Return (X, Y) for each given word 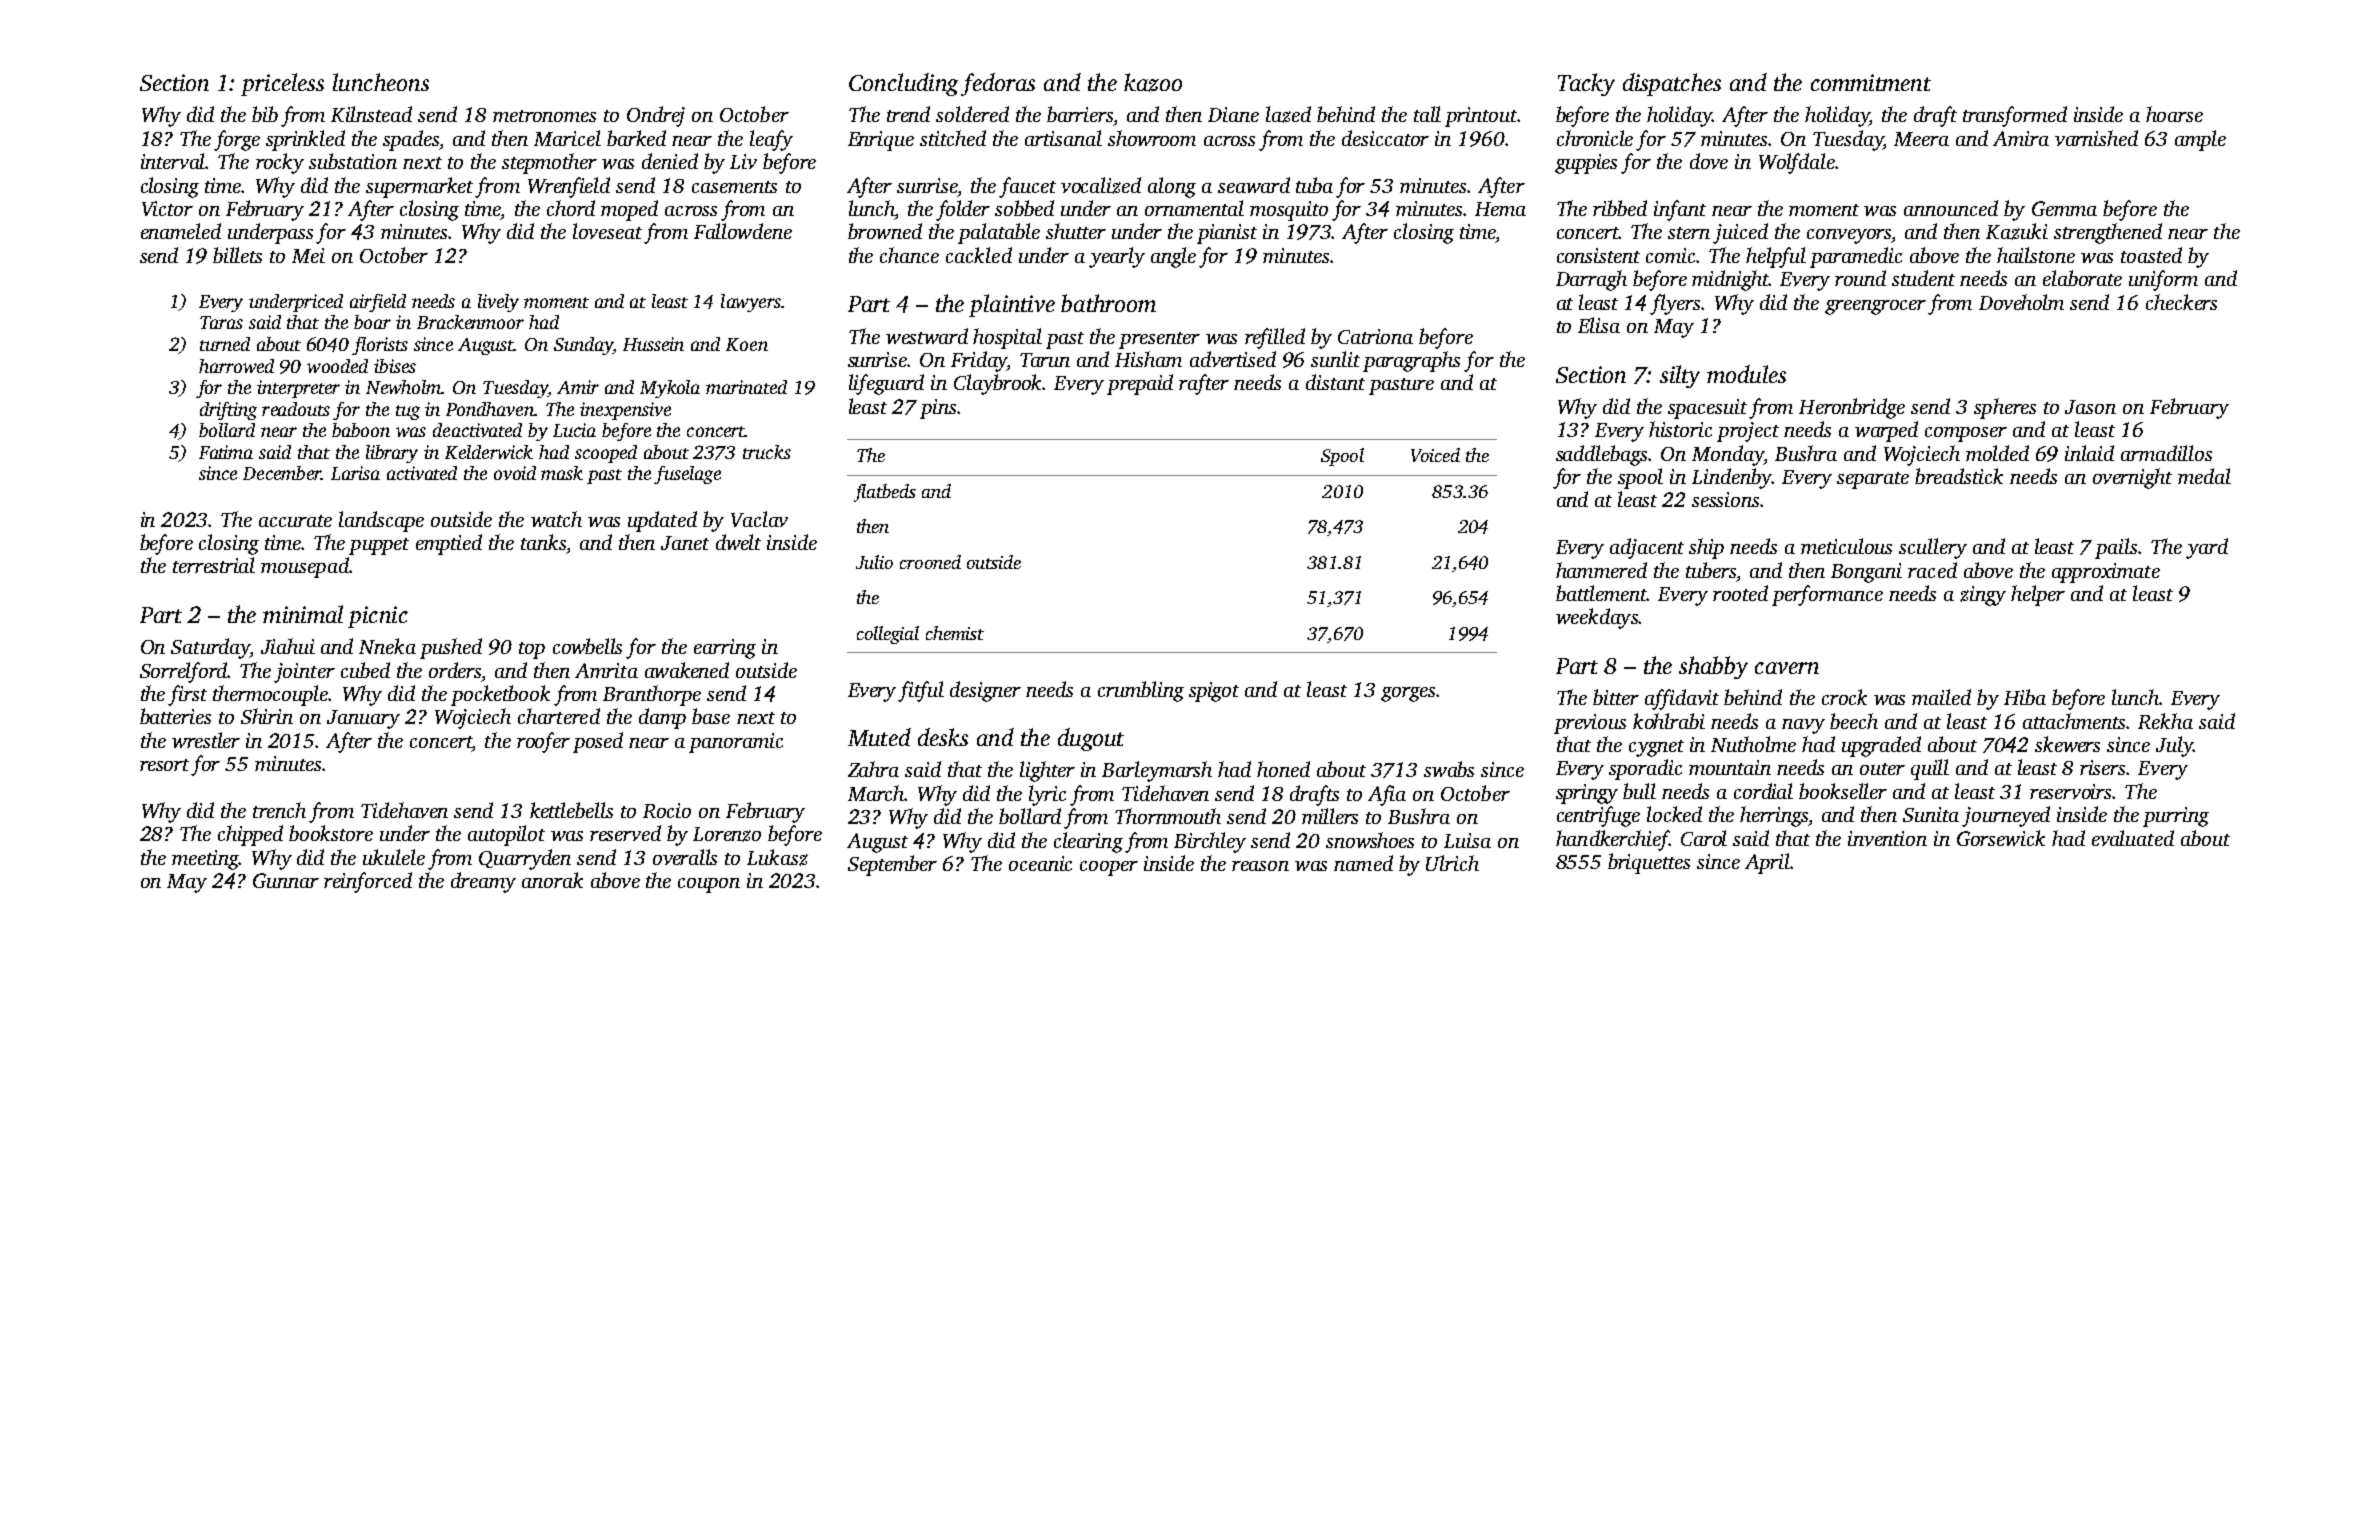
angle (1173, 257)
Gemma (2064, 208)
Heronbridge (1852, 408)
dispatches (1672, 84)
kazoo (1153, 82)
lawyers (751, 303)
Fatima (226, 452)
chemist (955, 633)
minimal (303, 614)
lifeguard (886, 384)
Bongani (1866, 573)
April (1767, 863)
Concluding (903, 84)
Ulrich (1452, 863)
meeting (205, 860)
